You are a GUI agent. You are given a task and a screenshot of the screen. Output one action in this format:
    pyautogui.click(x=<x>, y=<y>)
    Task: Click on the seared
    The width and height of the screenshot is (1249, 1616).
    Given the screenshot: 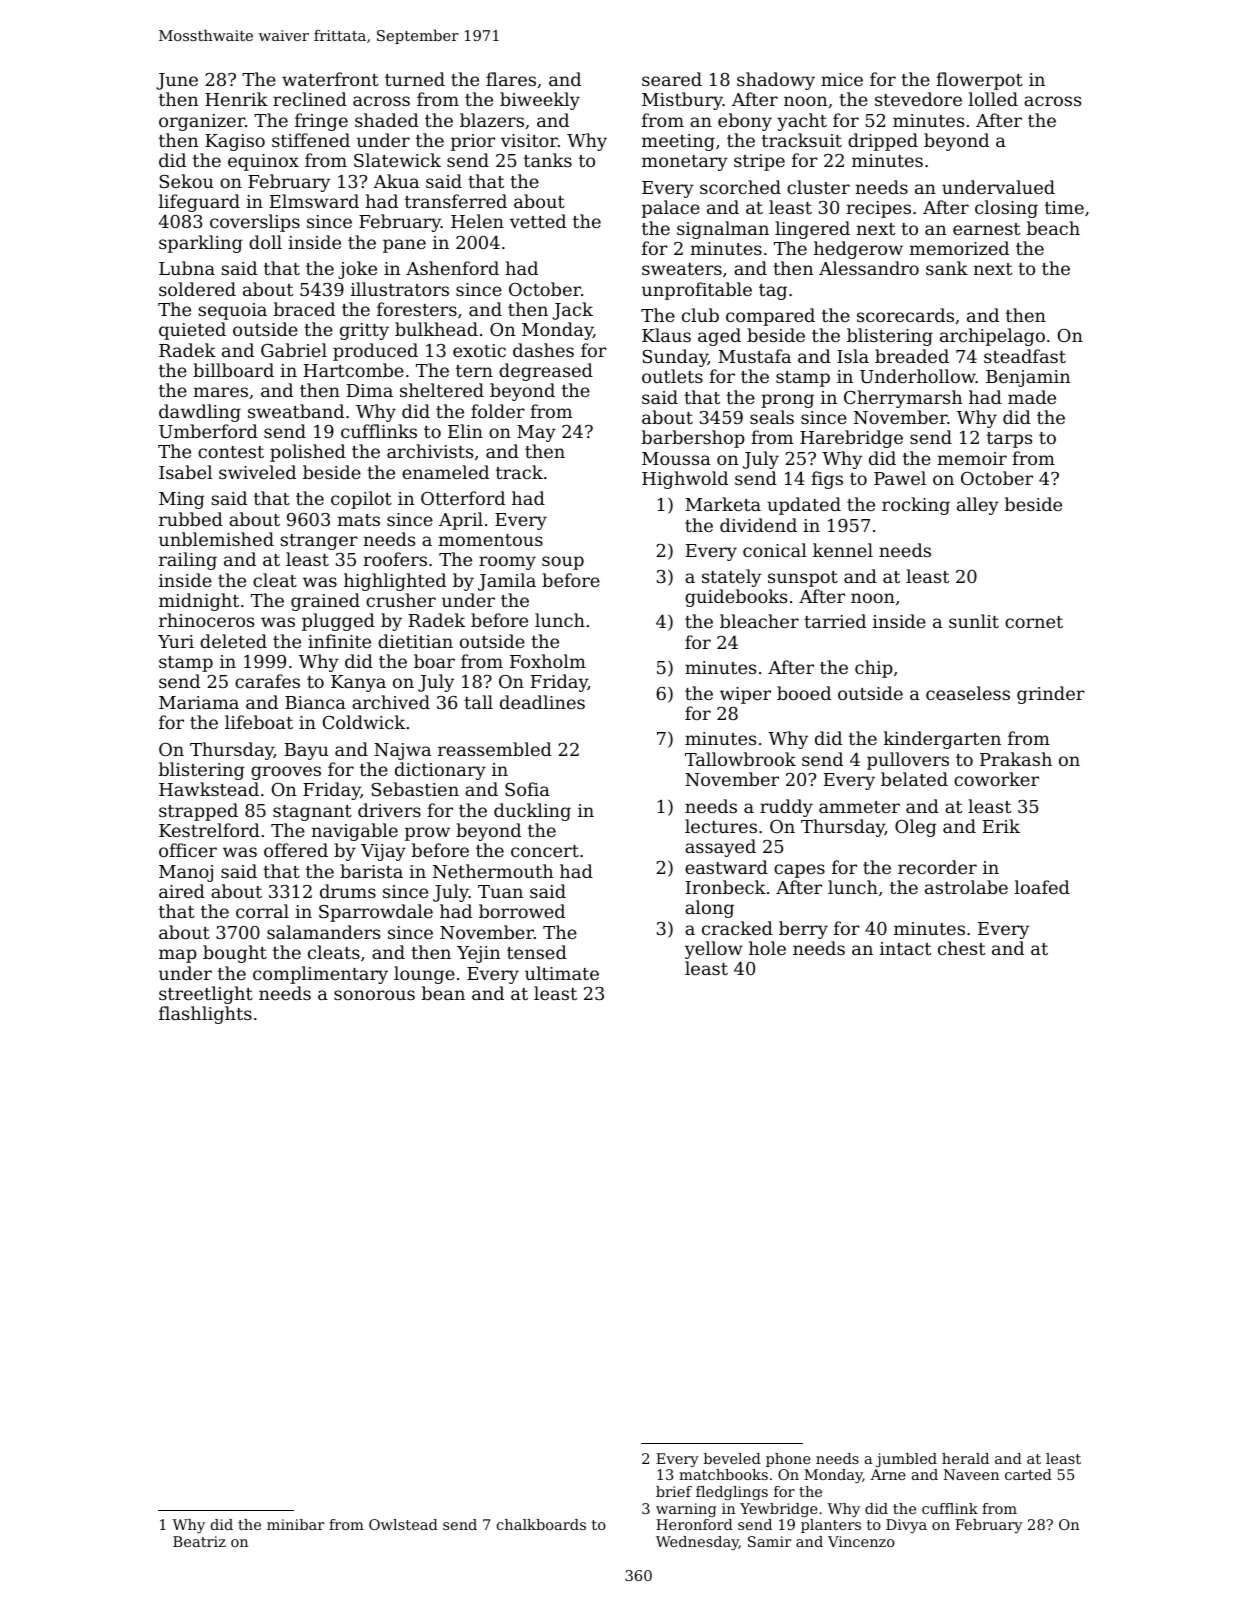 What is the action you would take?
    pyautogui.click(x=672, y=79)
